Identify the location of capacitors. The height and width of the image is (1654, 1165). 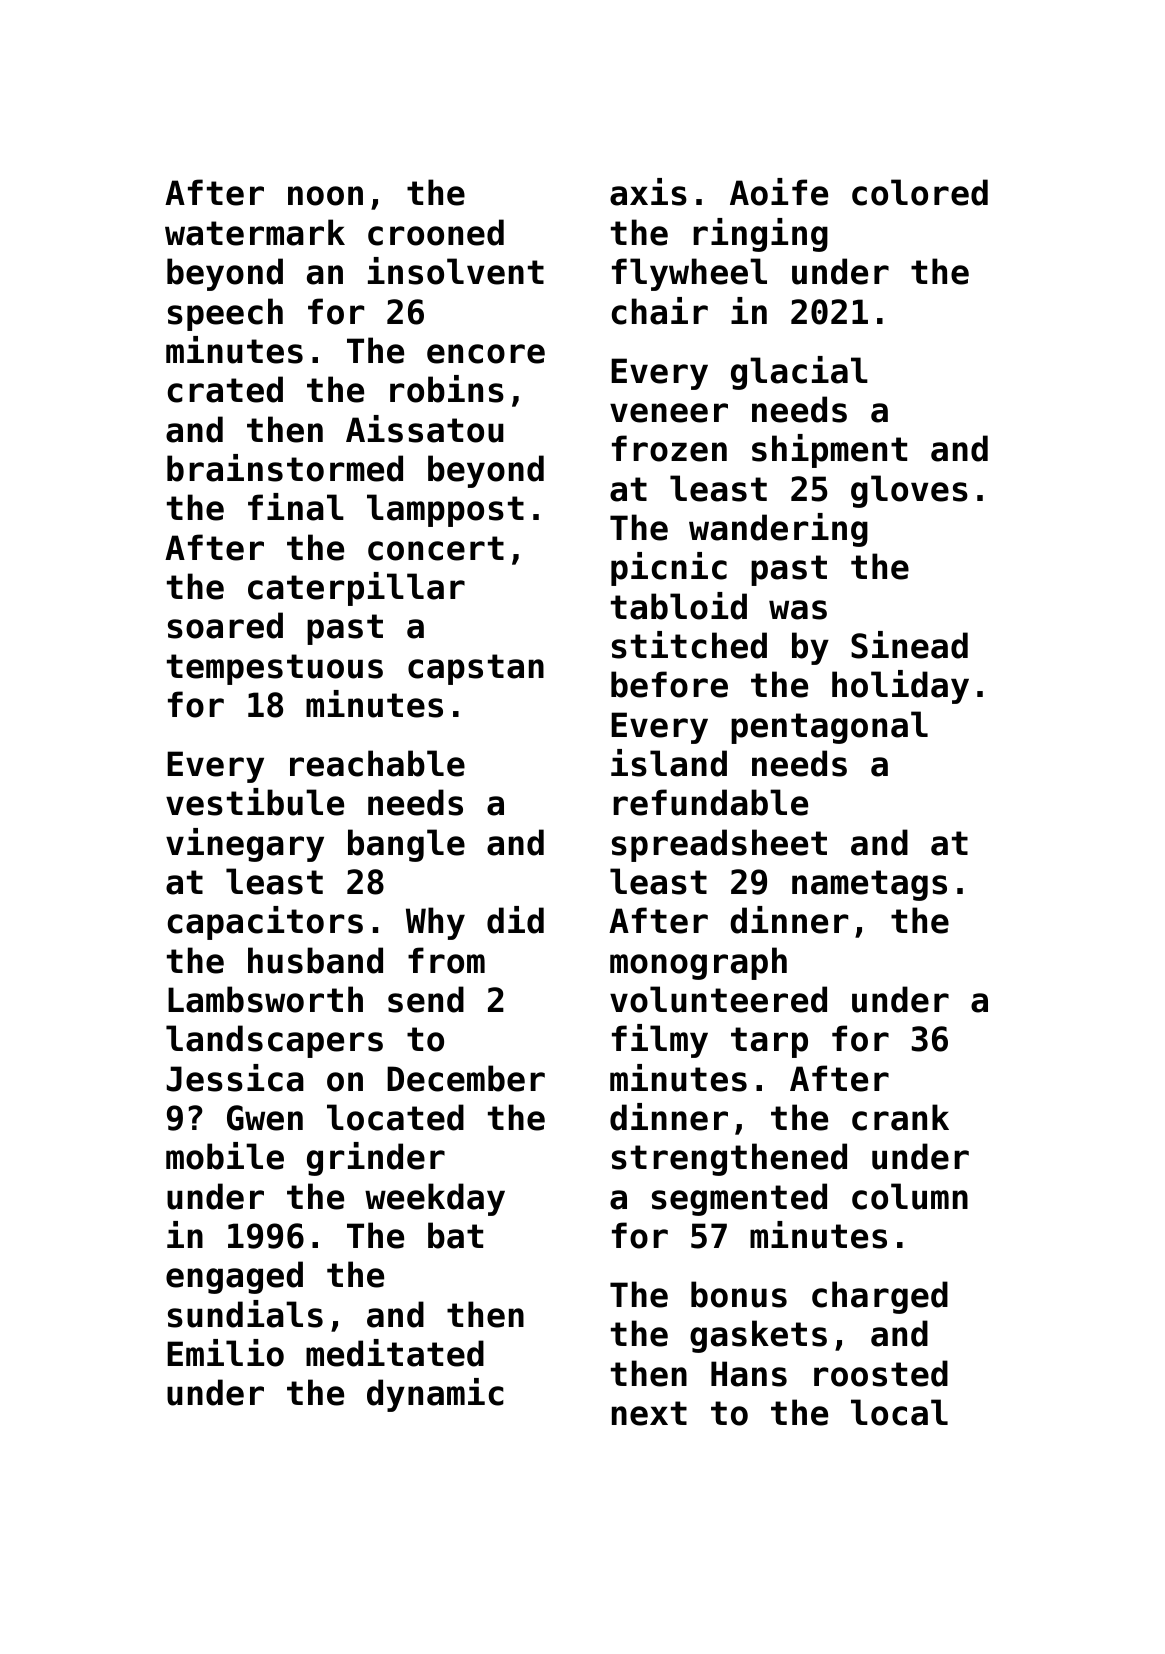
(265, 923).
